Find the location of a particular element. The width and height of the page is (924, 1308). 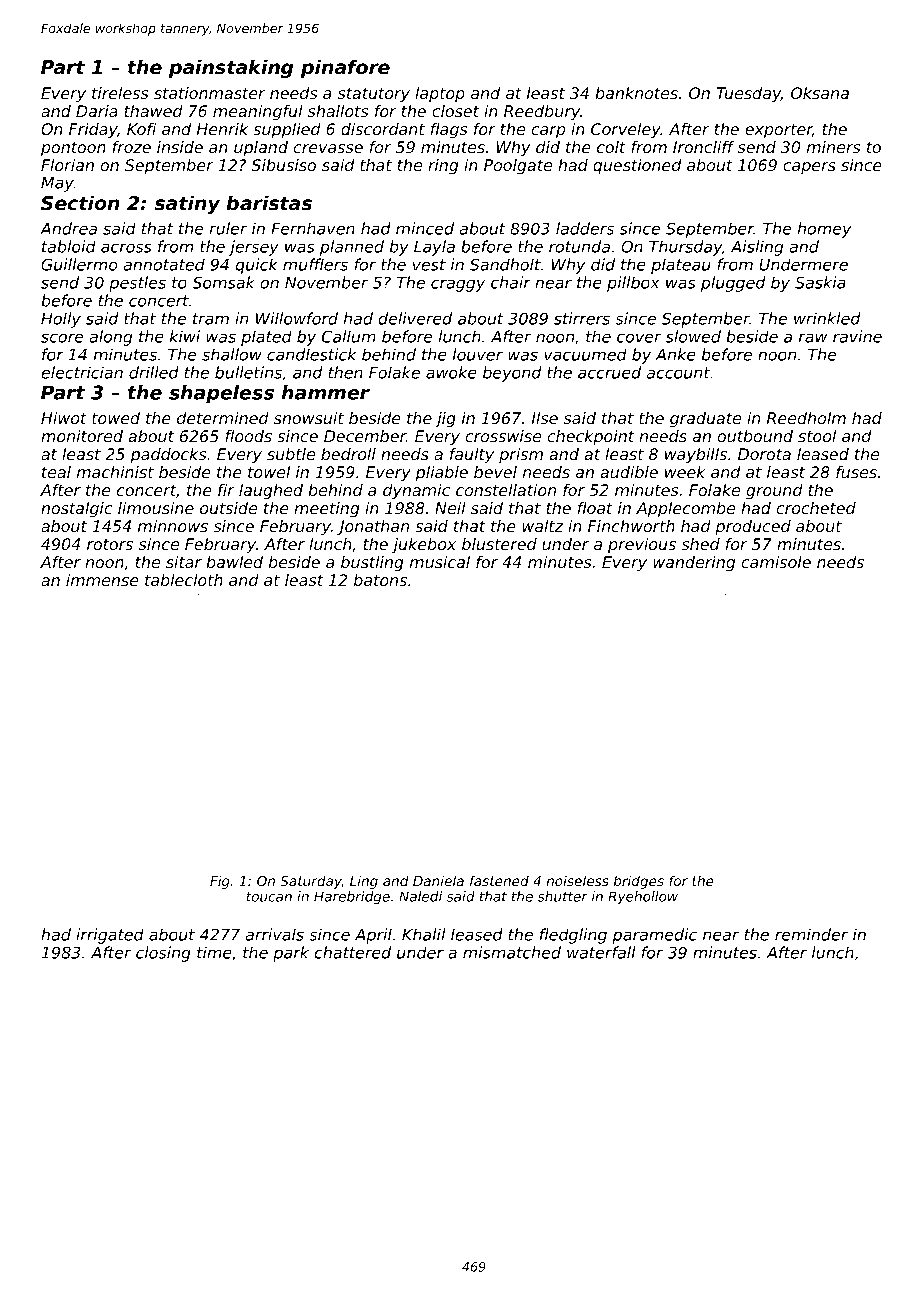

paramedic is located at coordinates (654, 936).
